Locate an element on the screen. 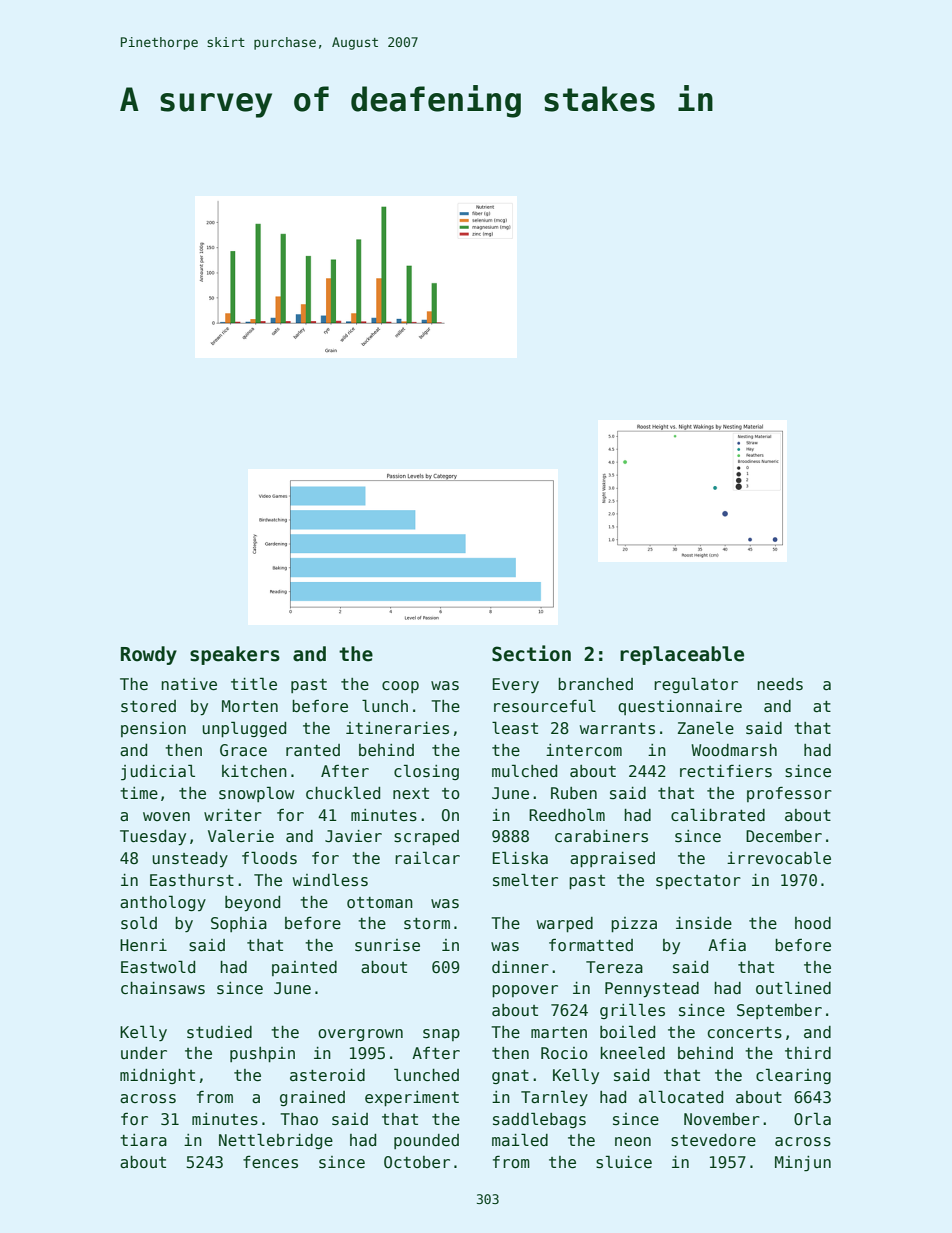  replaceable is located at coordinates (682, 655).
